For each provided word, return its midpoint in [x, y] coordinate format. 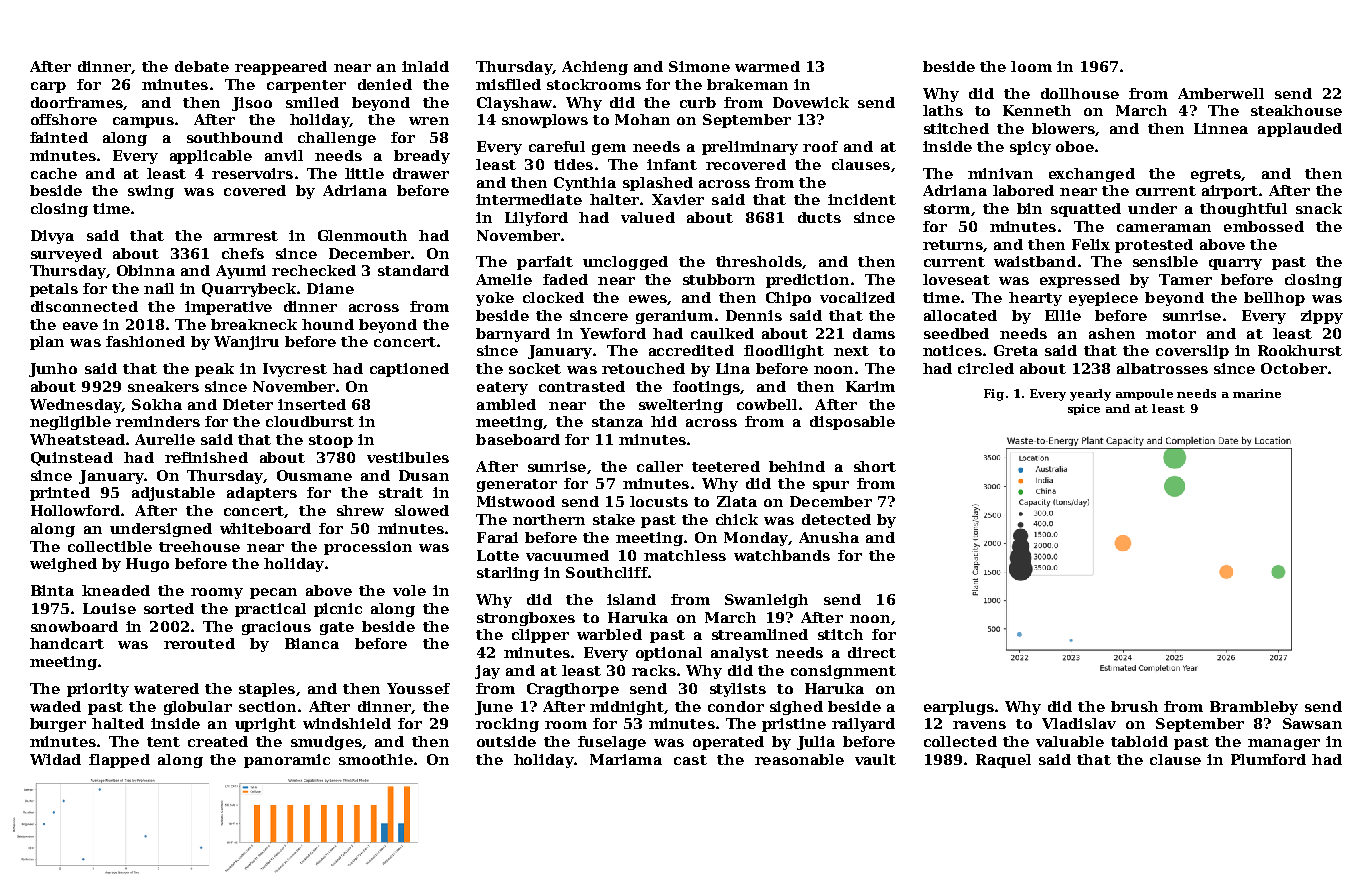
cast [690, 760]
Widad [55, 759]
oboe [1075, 146]
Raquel [1003, 761]
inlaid [425, 66]
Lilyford [536, 219]
